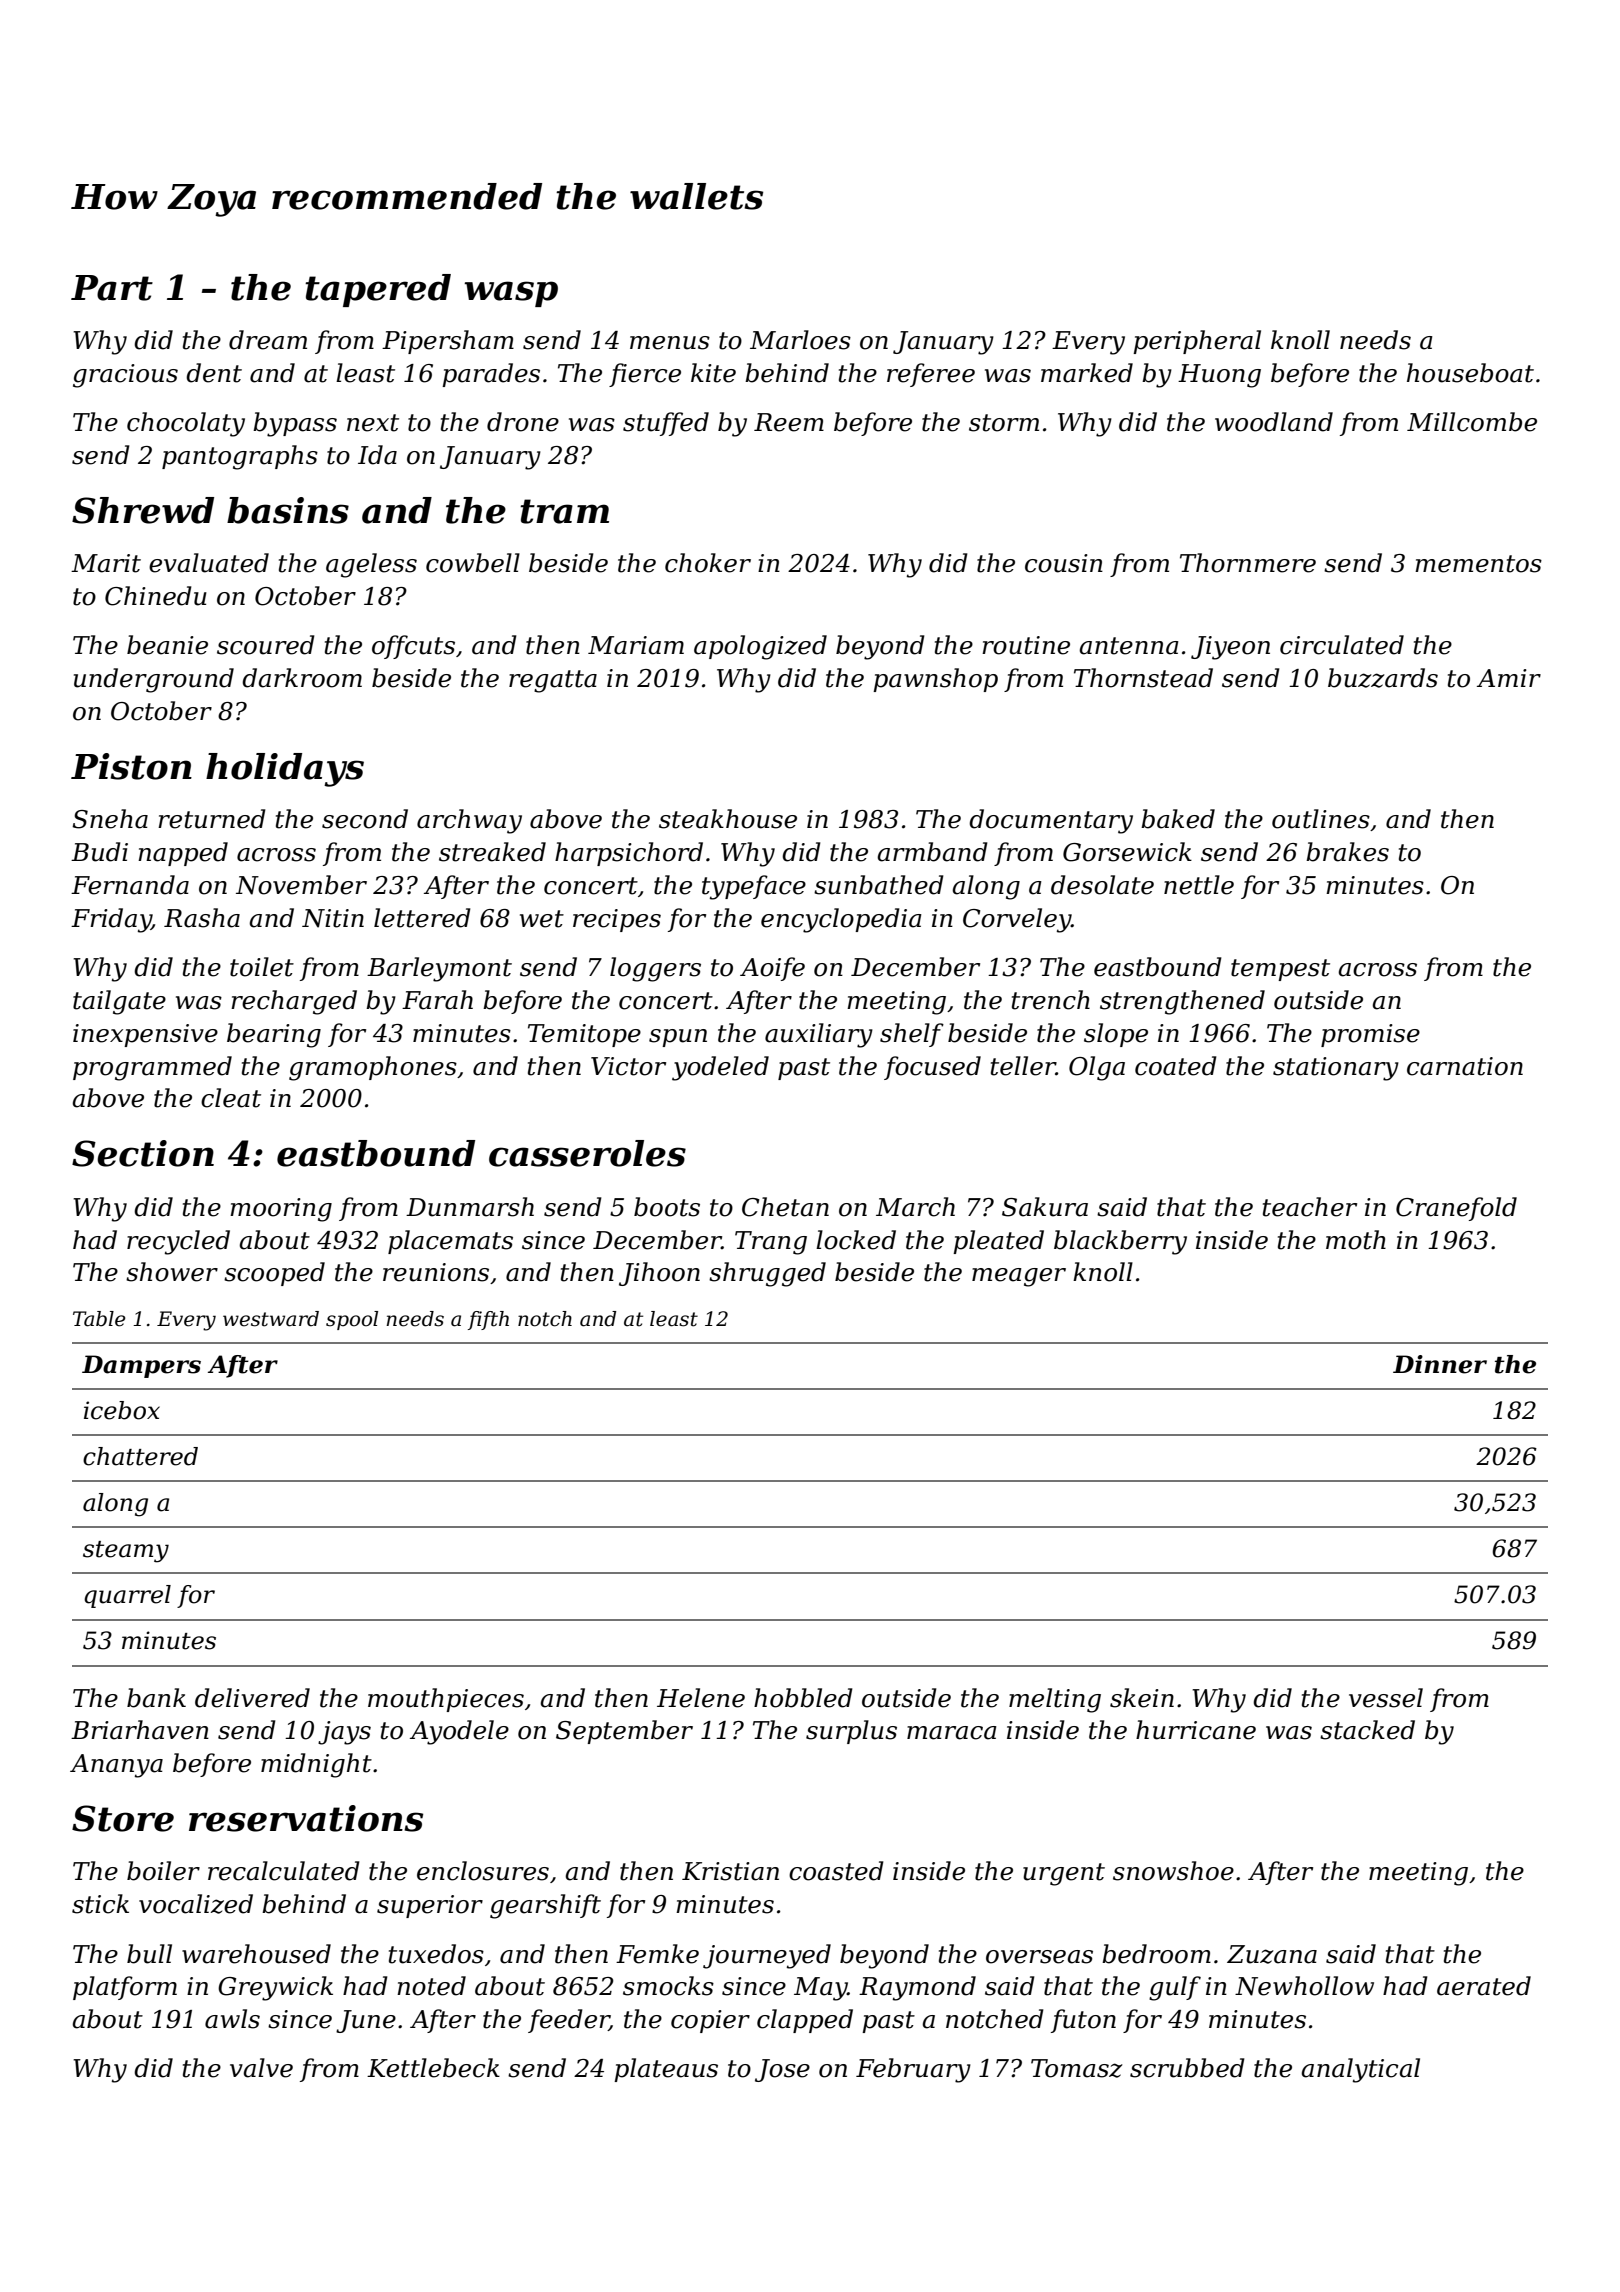  What do you see at coordinates (1484, 1986) in the screenshot?
I see `aerated` at bounding box center [1484, 1986].
